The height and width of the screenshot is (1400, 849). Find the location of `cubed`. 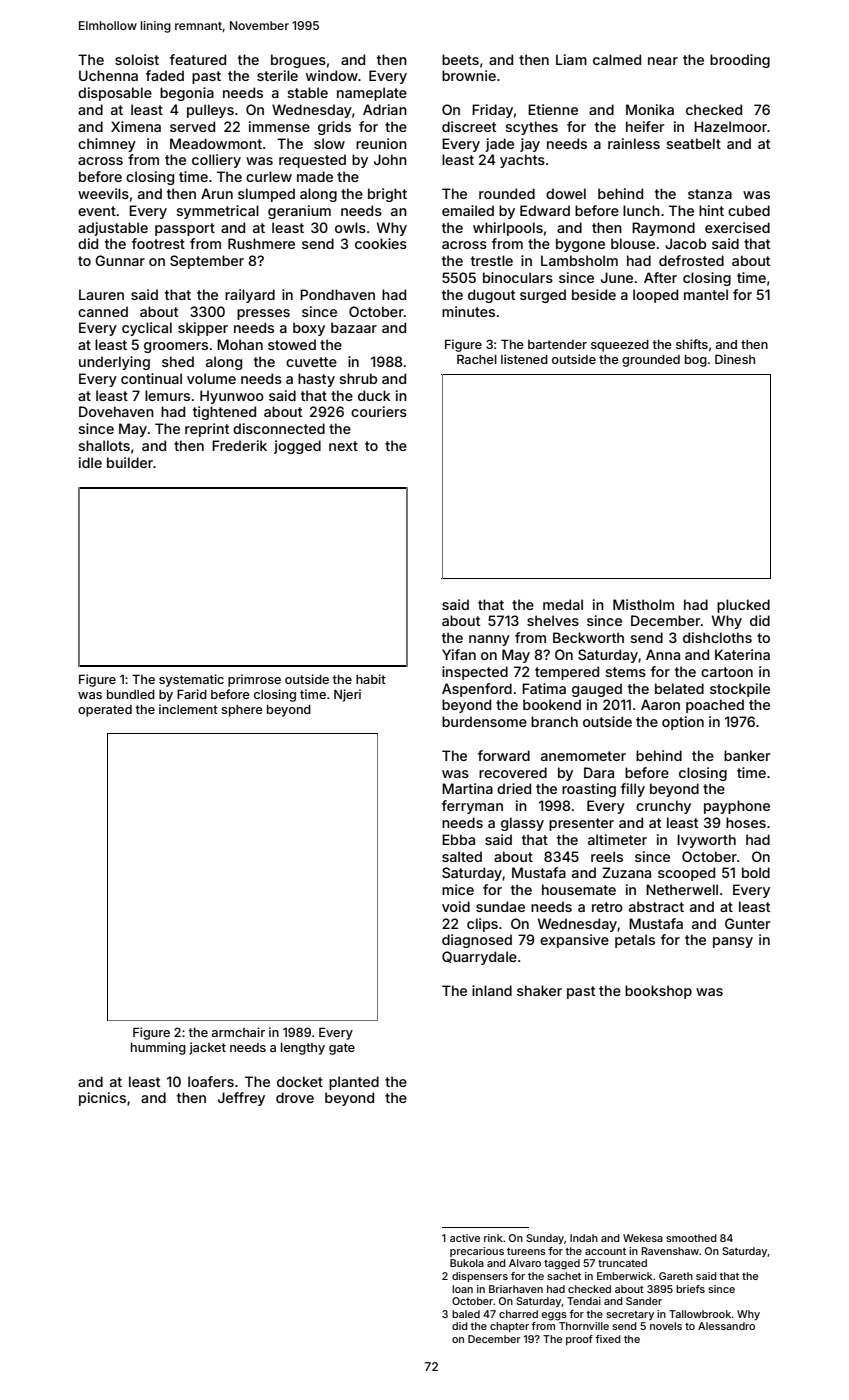

cubed is located at coordinates (749, 210).
